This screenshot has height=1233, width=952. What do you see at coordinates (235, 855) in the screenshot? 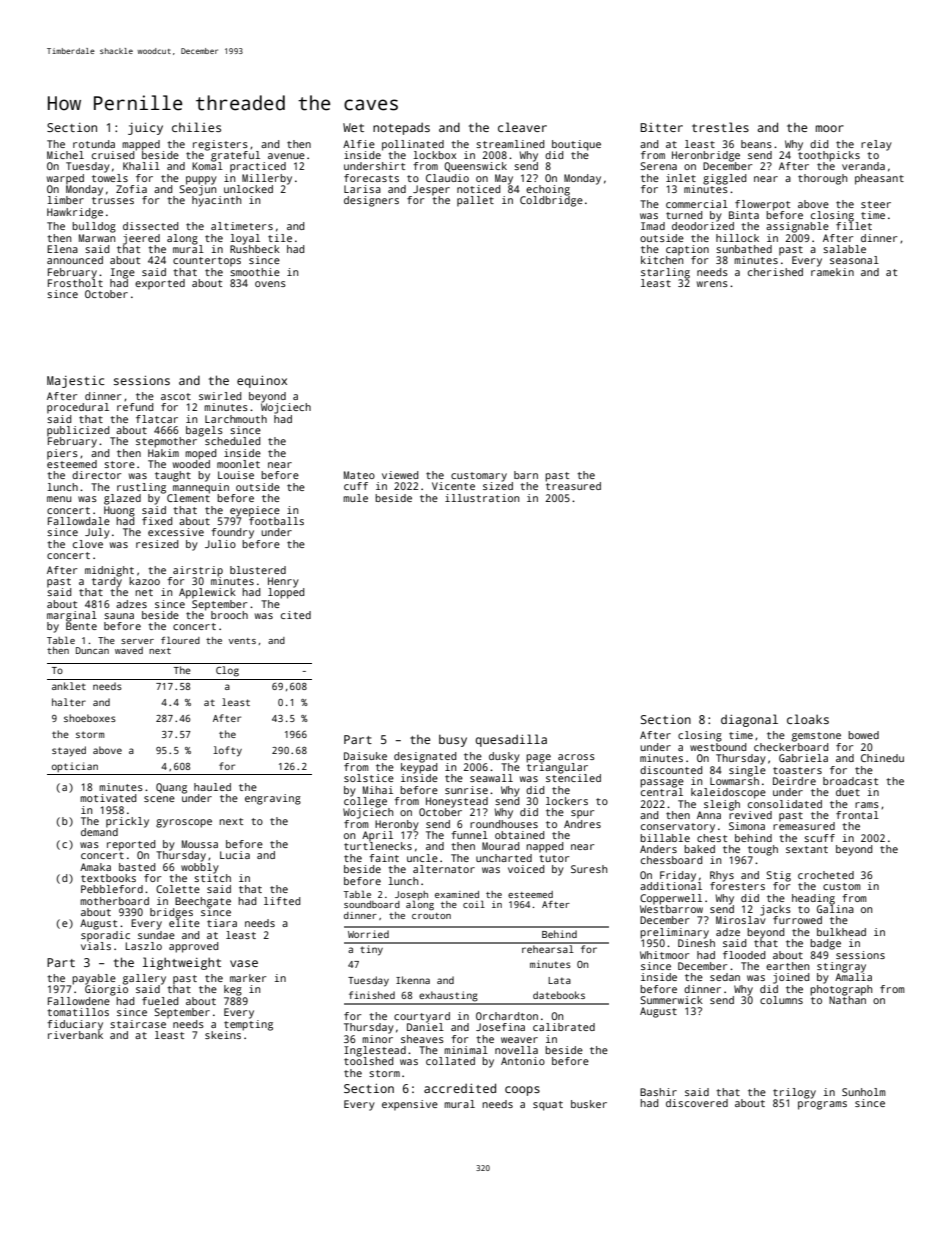
I see `Lucia` at bounding box center [235, 855].
